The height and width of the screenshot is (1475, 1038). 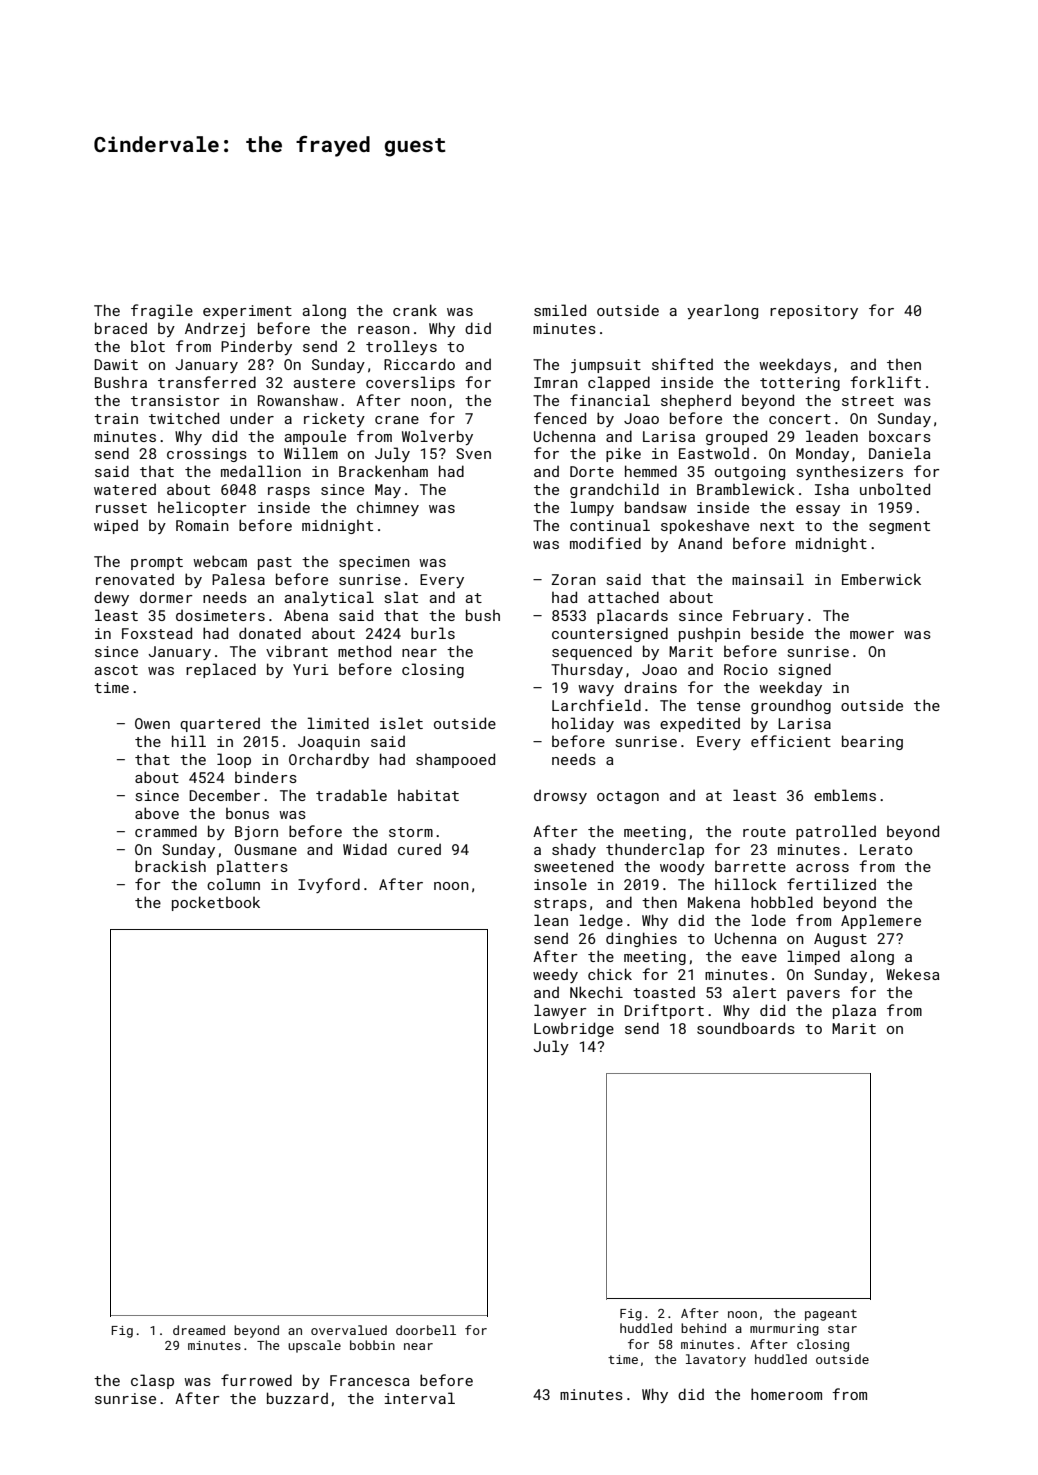 What do you see at coordinates (275, 563) in the screenshot?
I see `past` at bounding box center [275, 563].
